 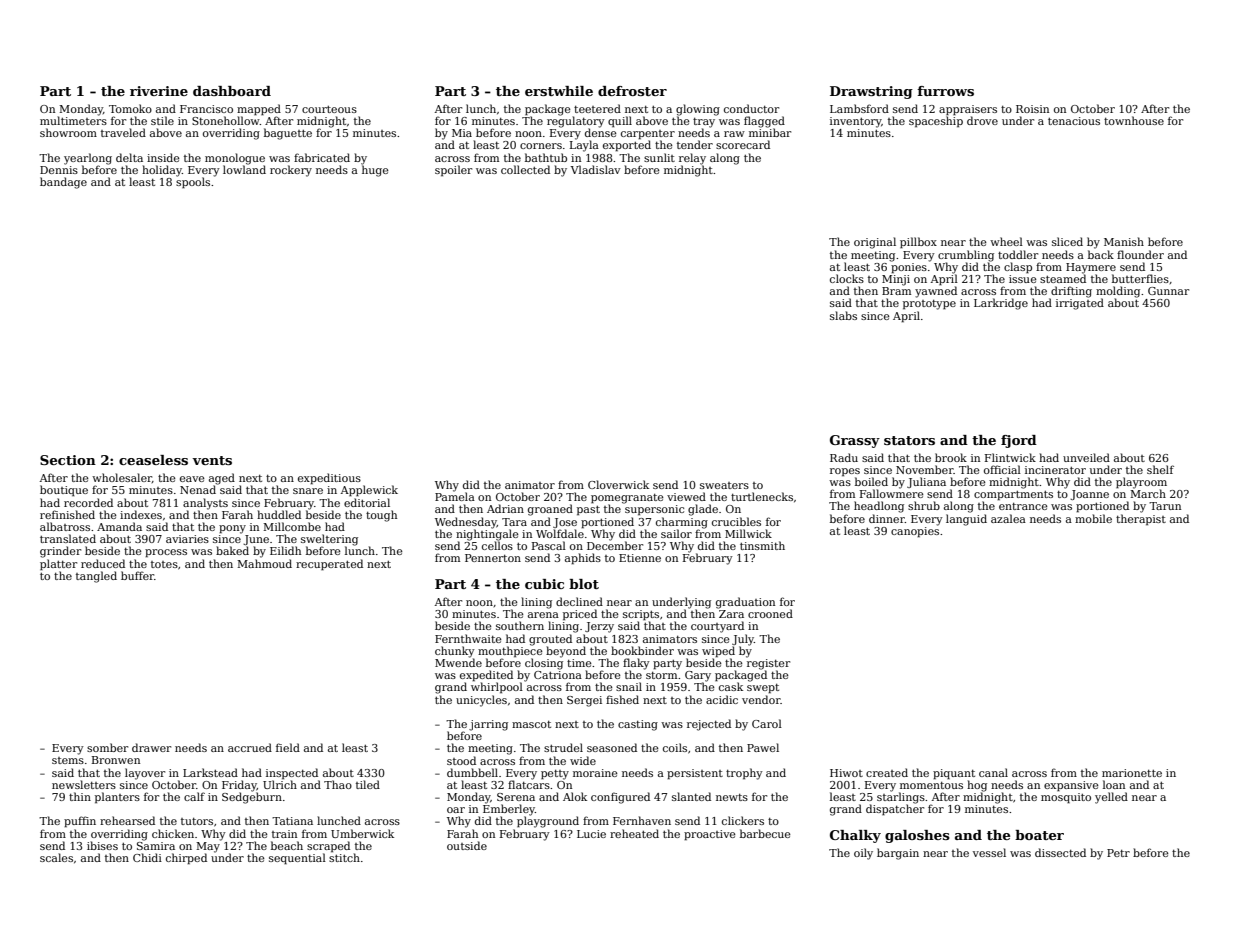 I want to click on erstwhile, so click(x=559, y=91).
